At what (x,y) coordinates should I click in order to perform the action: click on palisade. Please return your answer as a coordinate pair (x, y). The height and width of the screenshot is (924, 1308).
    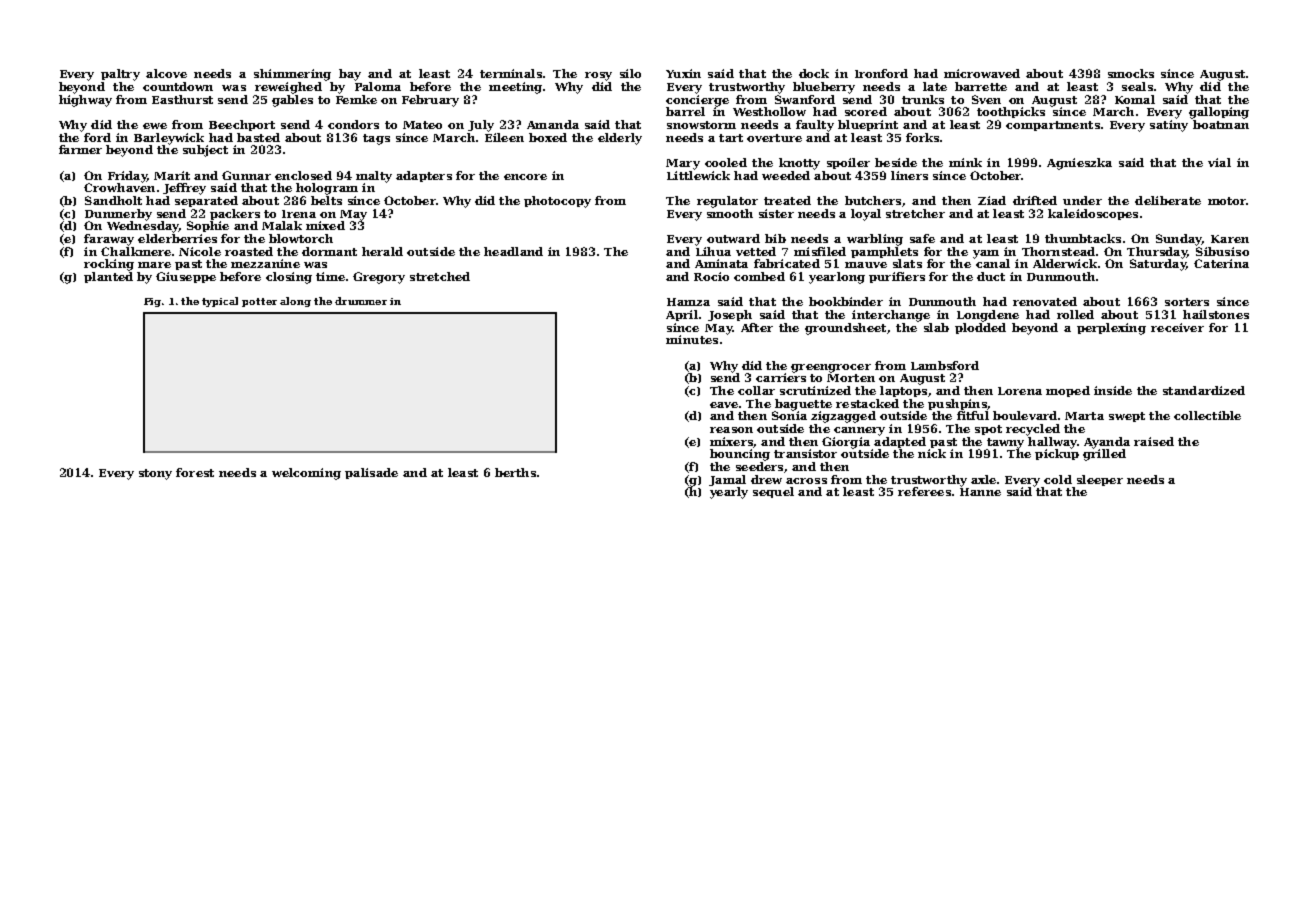
    Looking at the image, I should click on (371, 473).
